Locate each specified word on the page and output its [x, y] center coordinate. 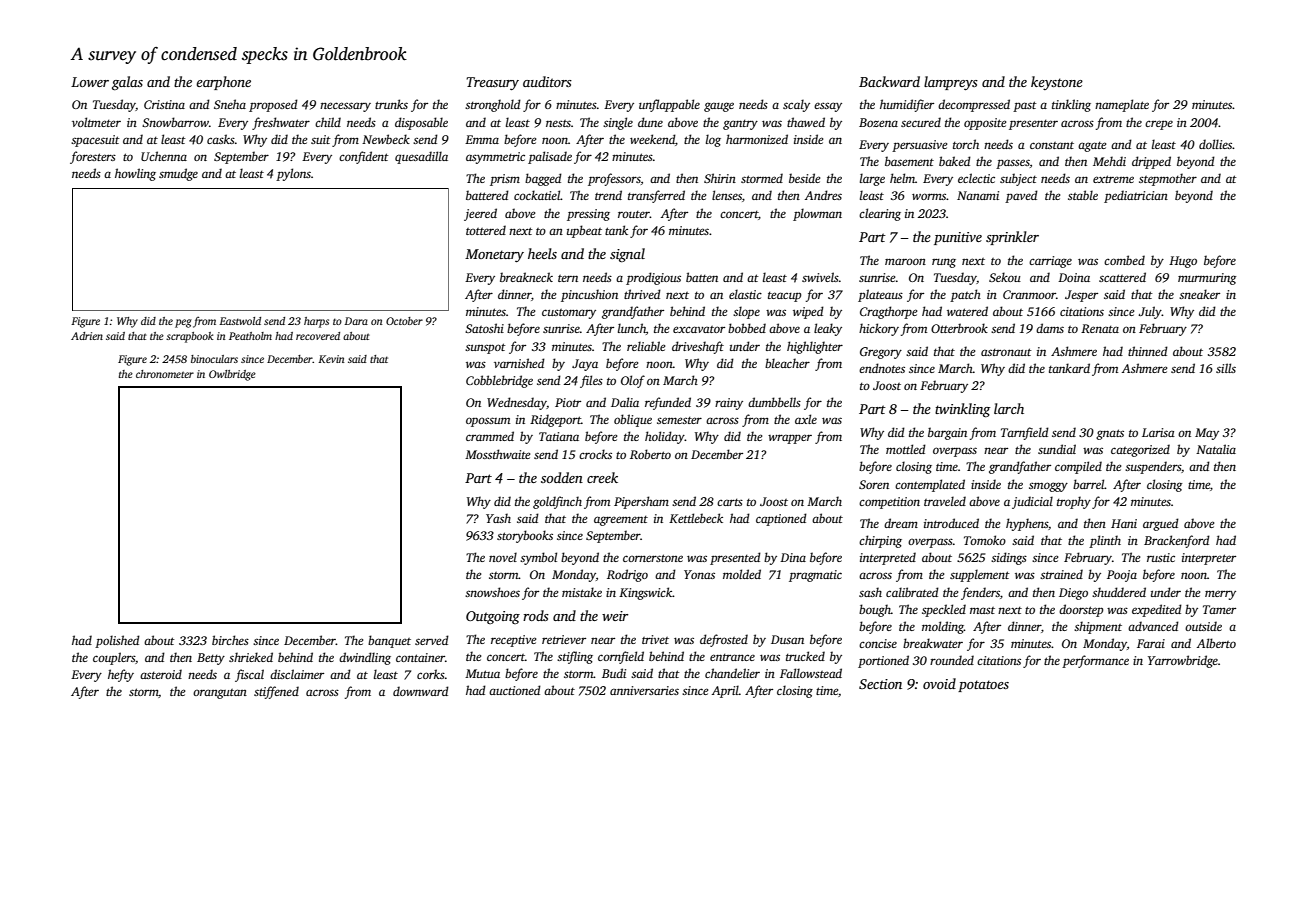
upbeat [584, 231]
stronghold [493, 105]
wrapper [790, 439]
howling [135, 174]
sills [1226, 368]
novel [503, 557]
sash [870, 592]
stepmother [1168, 179]
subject [1018, 179]
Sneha [230, 104]
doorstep [1081, 610]
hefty [121, 675]
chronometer [165, 374]
